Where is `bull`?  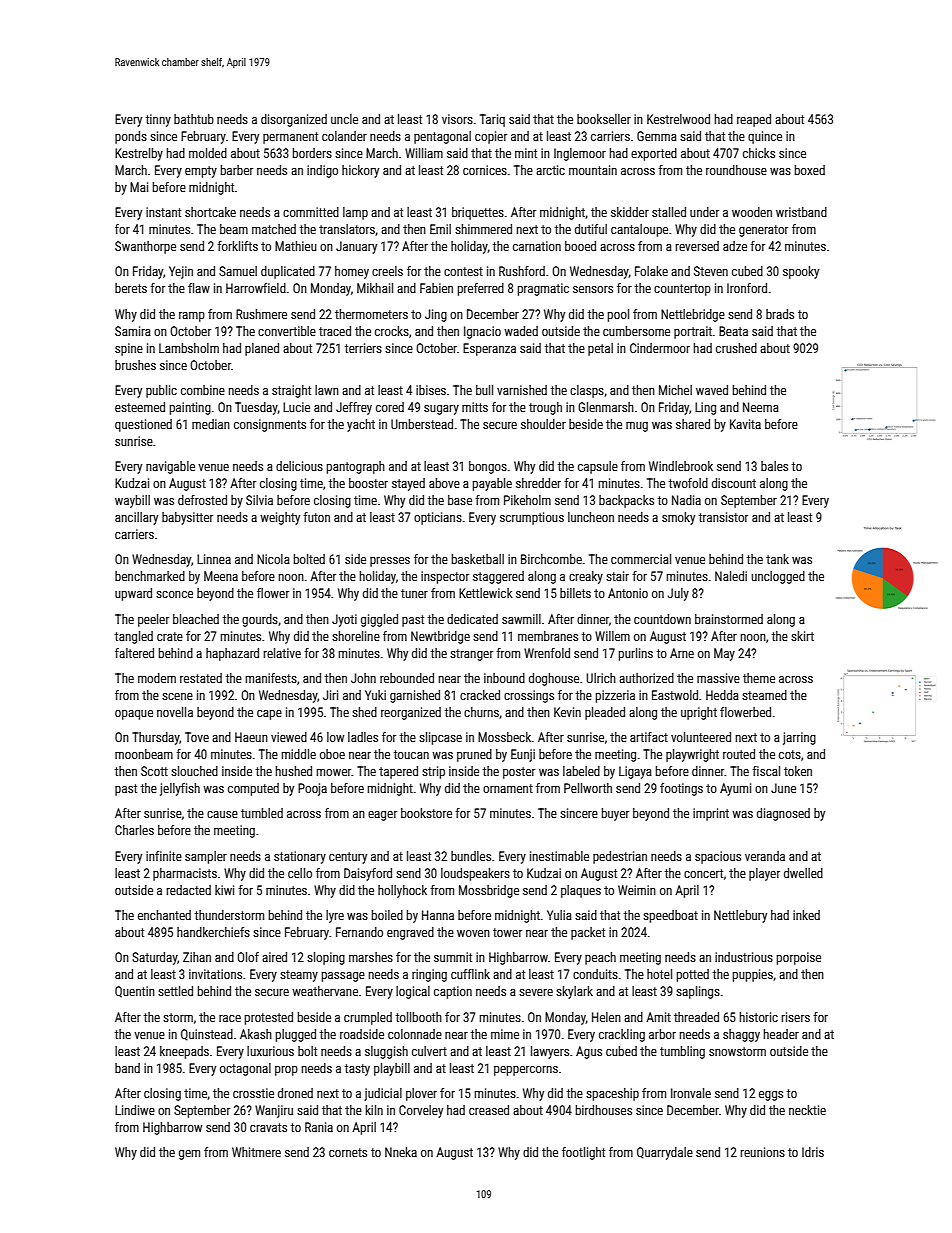
bull is located at coordinates (484, 390).
